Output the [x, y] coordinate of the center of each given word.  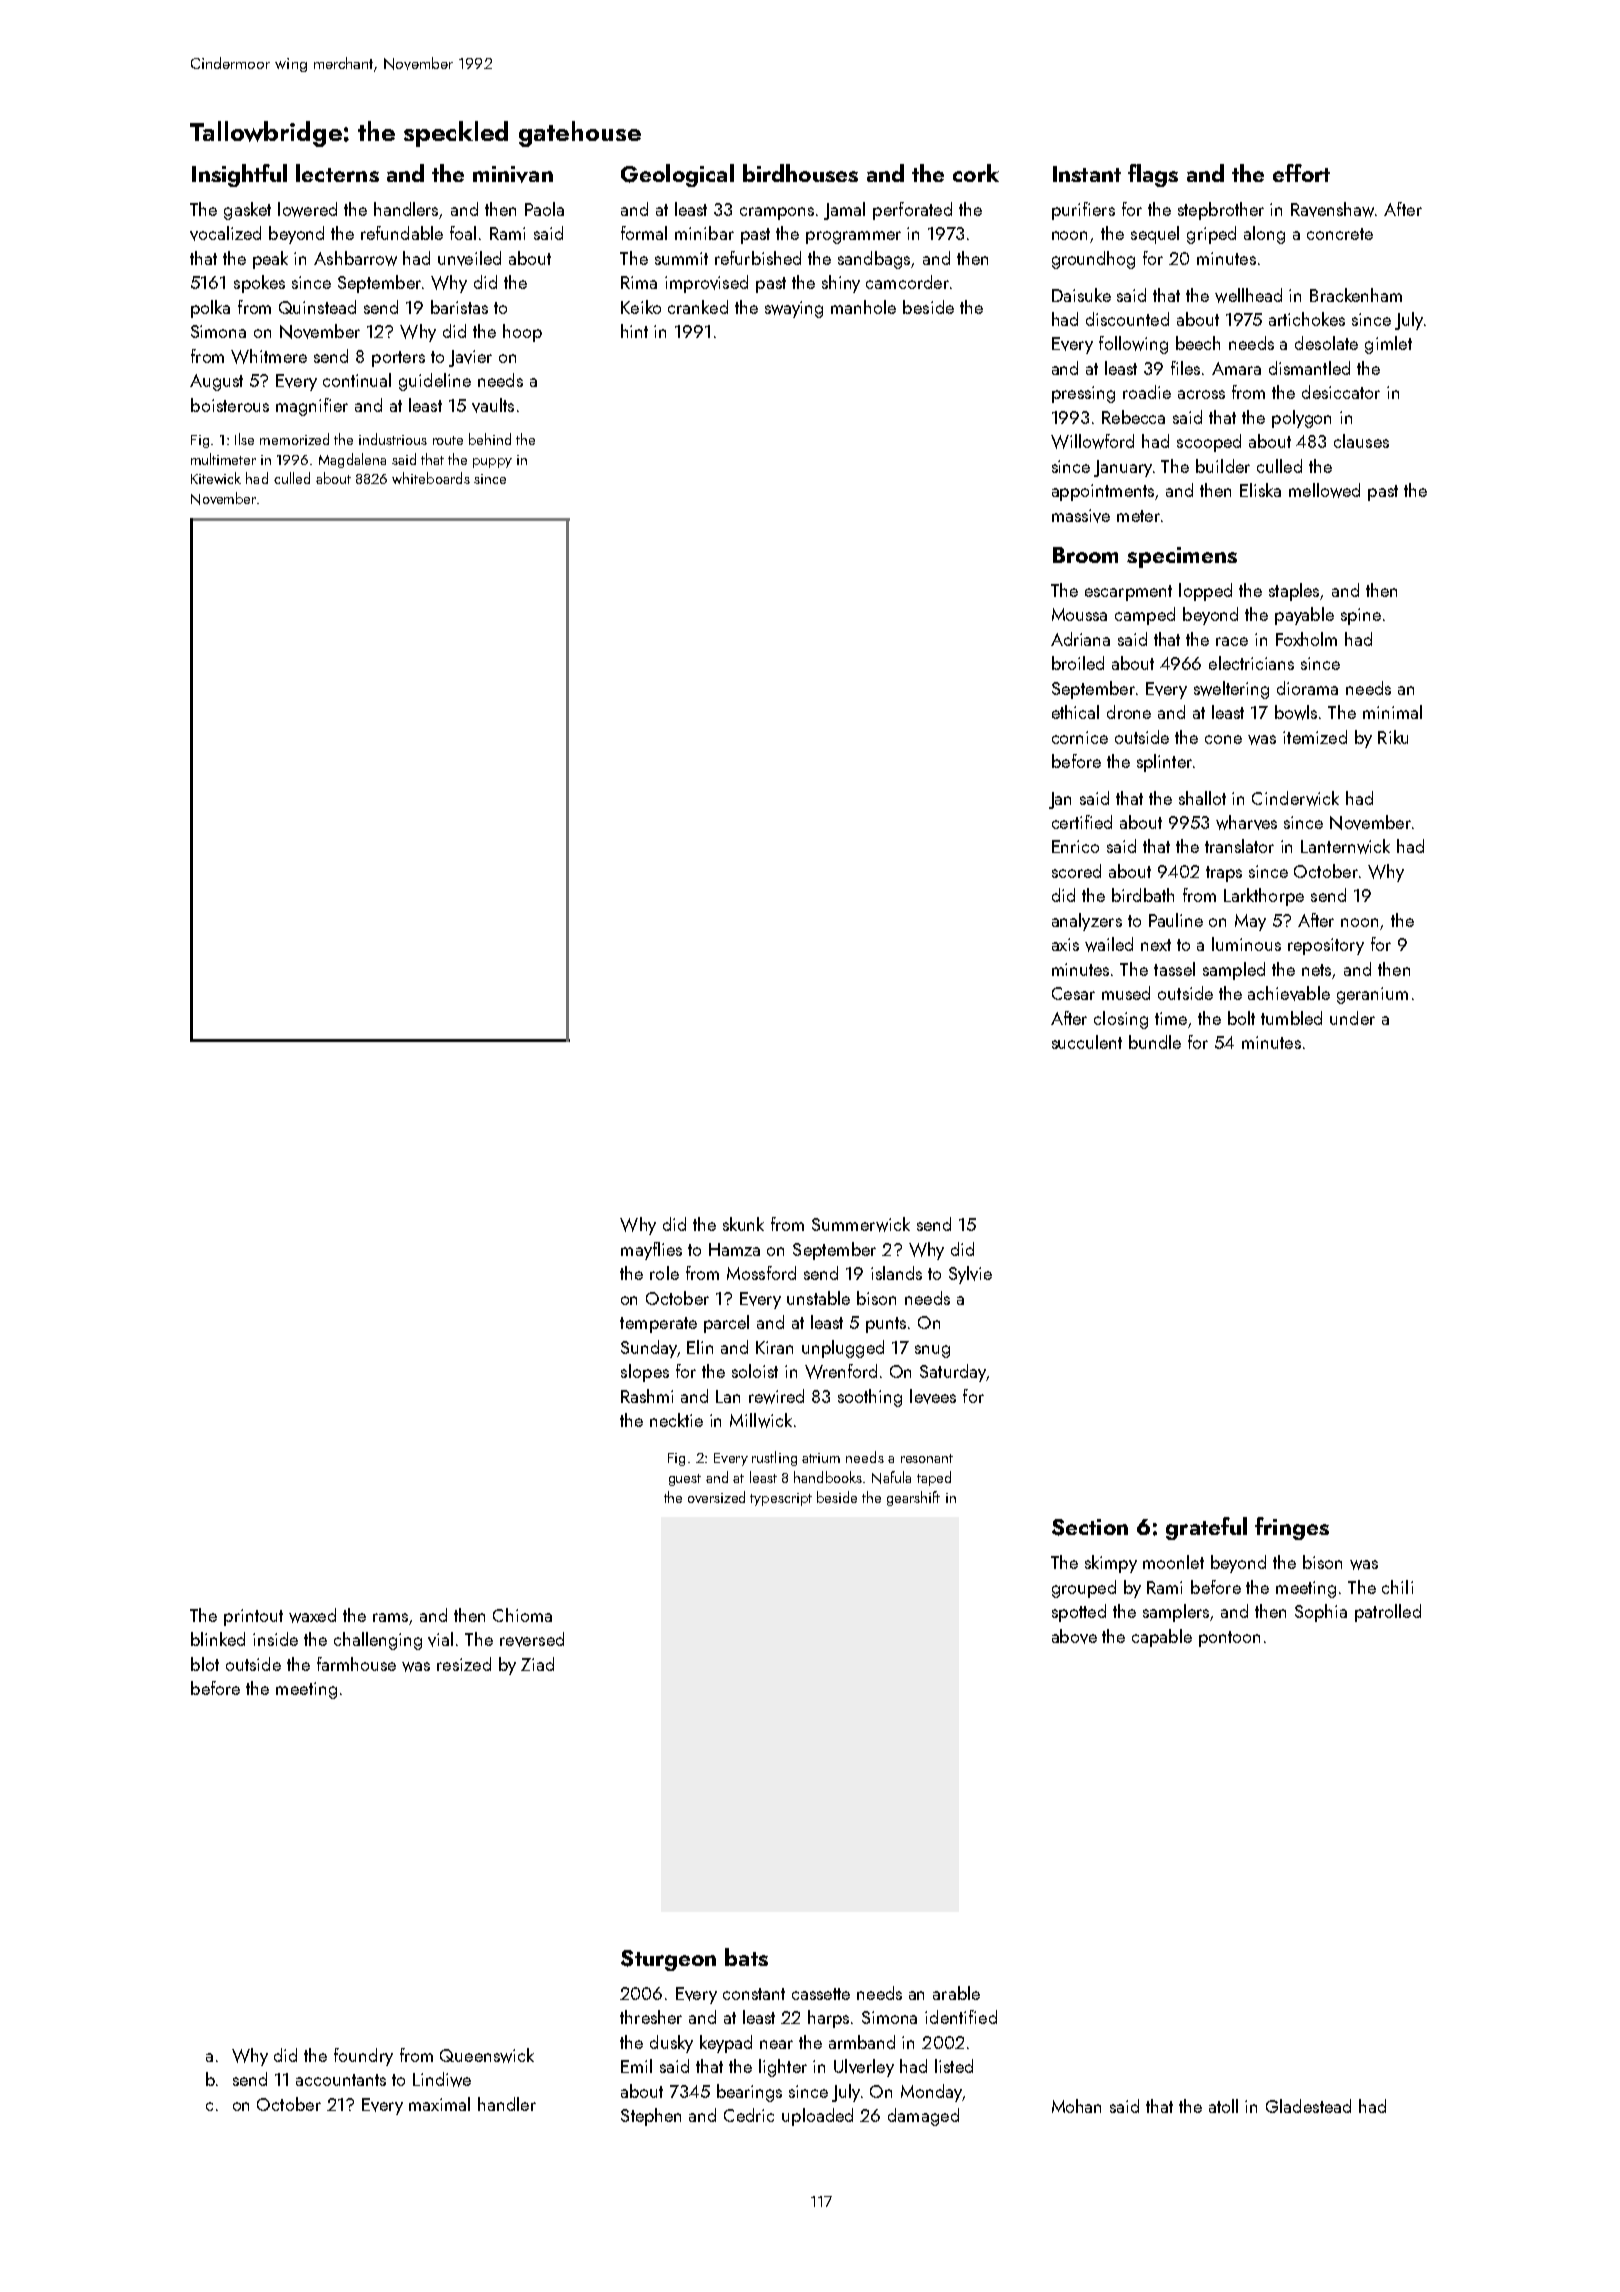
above [1074, 1636]
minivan [513, 174]
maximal [439, 2104]
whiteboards [431, 478]
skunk [743, 1224]
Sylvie [970, 1275]
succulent [1087, 1042]
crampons [777, 213]
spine [1361, 616]
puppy [492, 463]
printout [253, 1617]
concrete [1340, 234]
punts [886, 1325]
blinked [218, 1639]
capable [1162, 1638]
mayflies [651, 1251]
